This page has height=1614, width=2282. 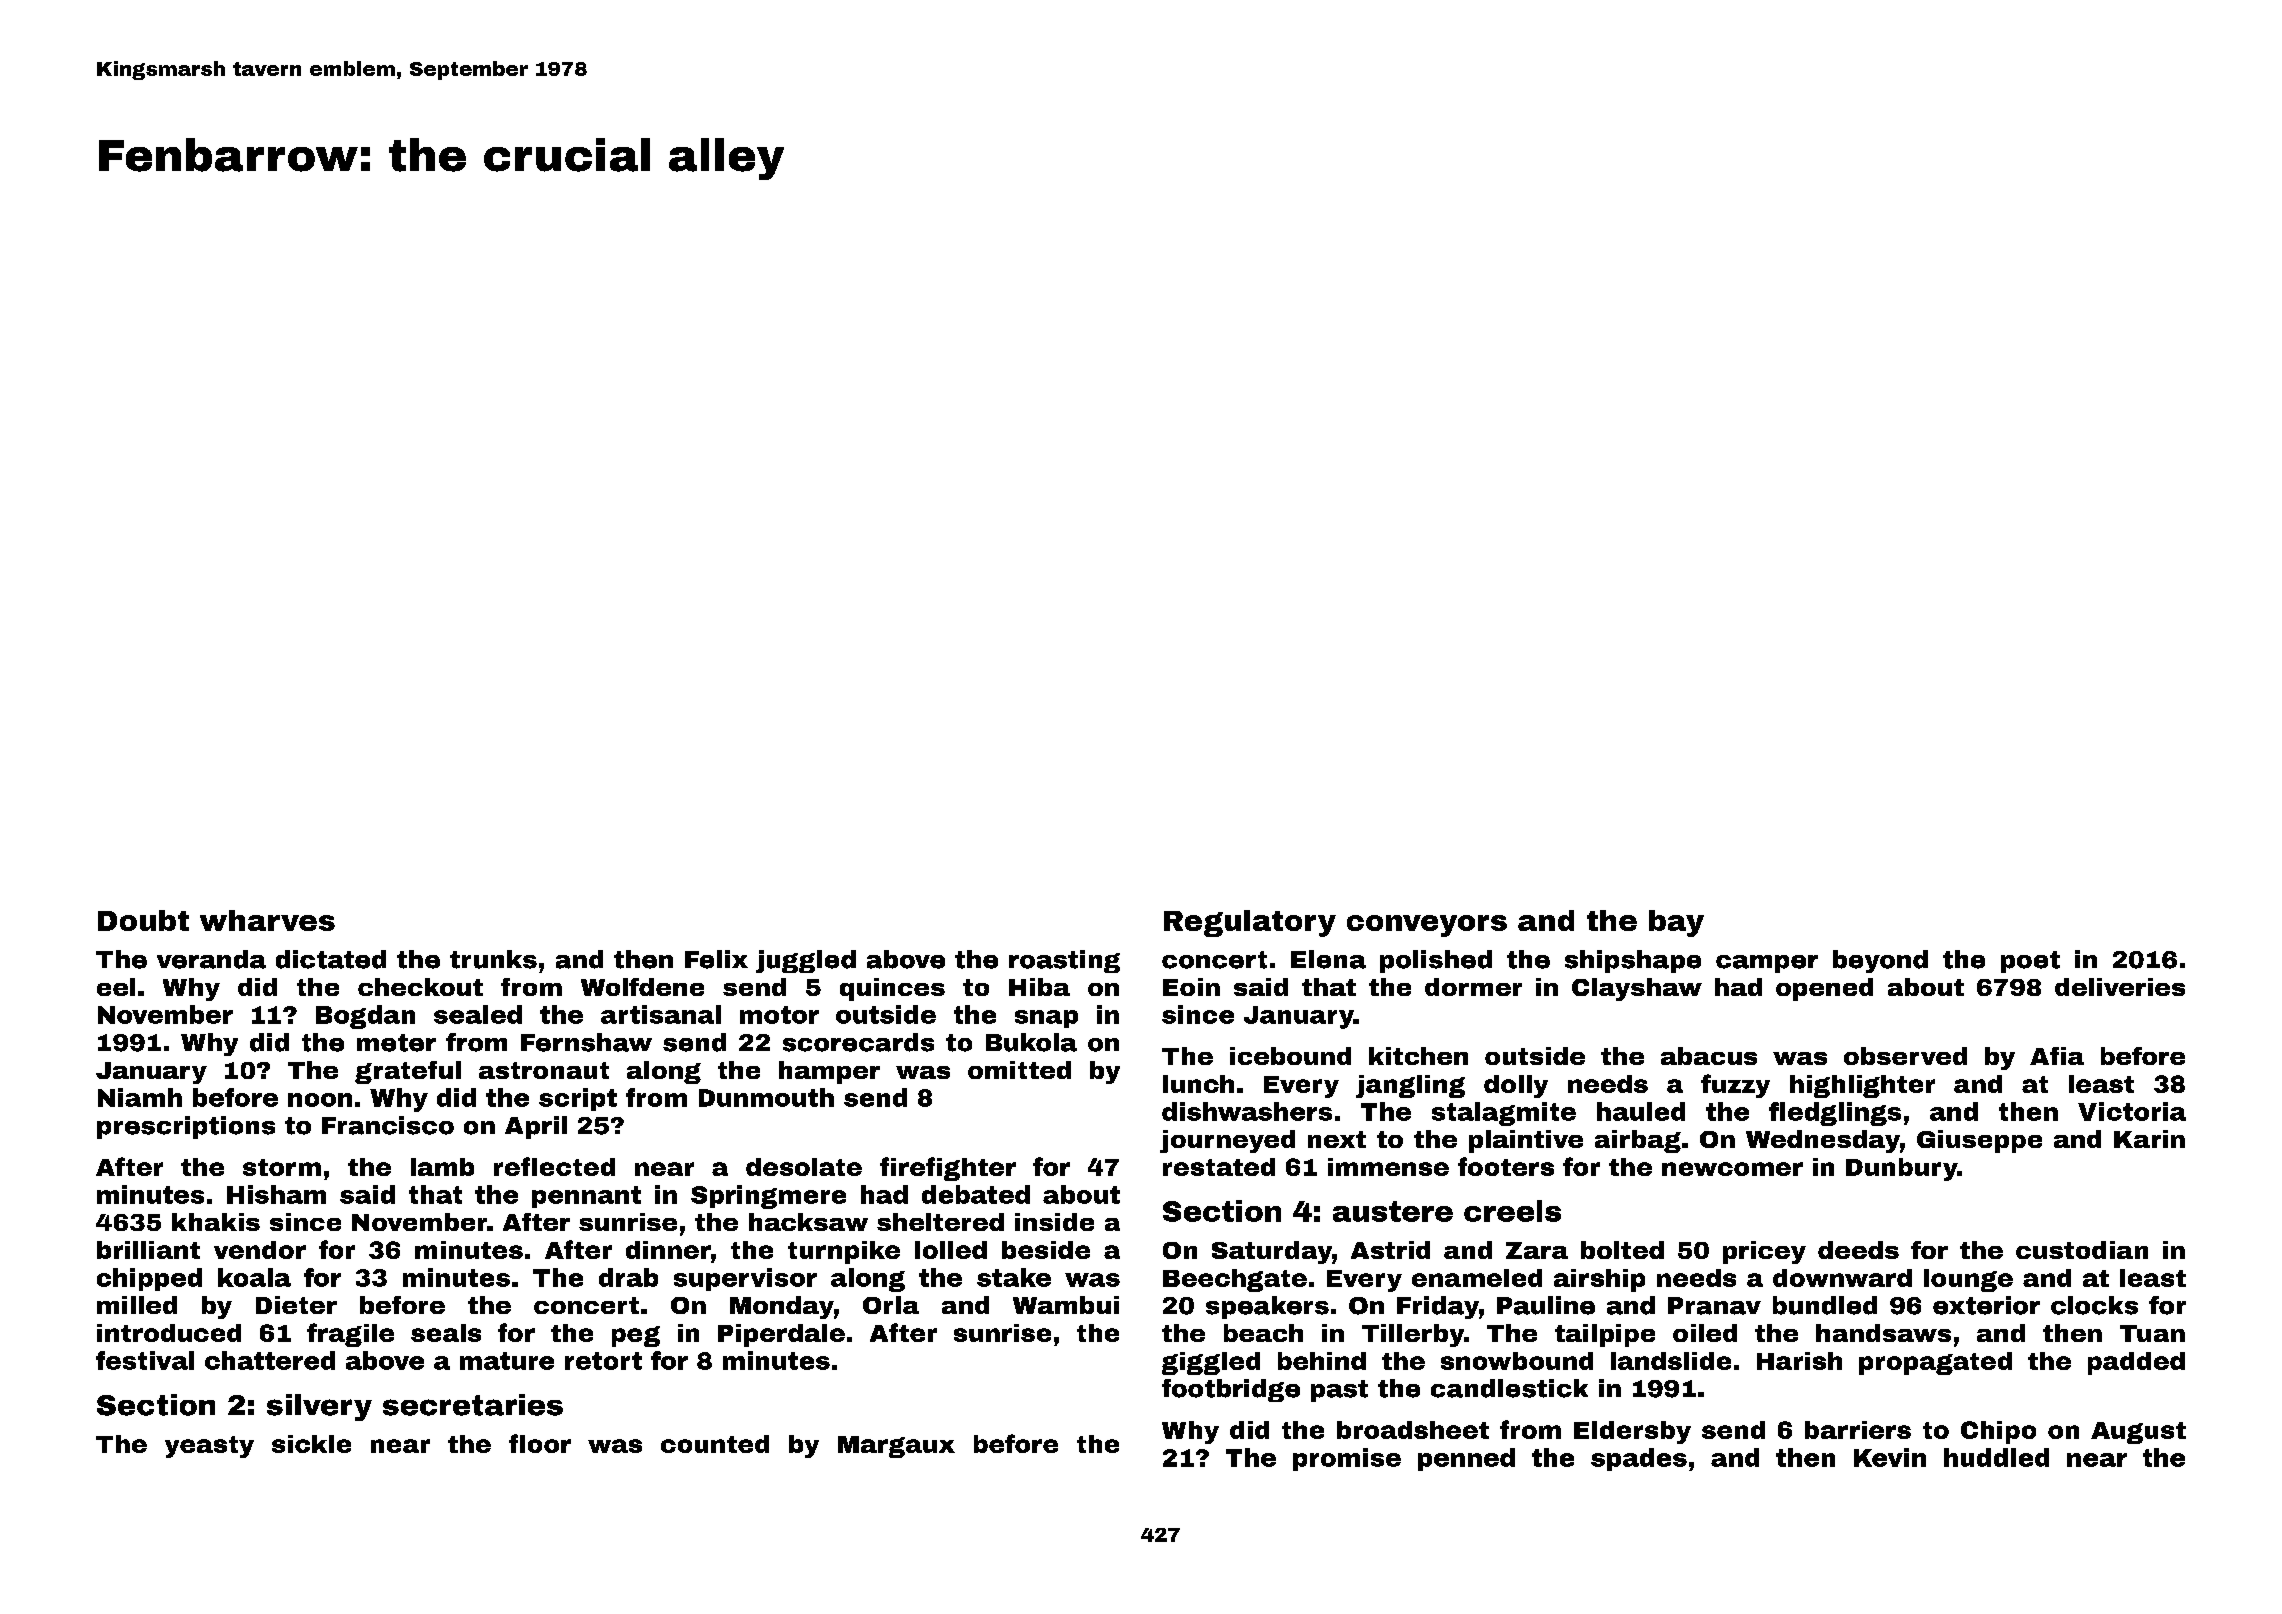 What do you see at coordinates (1633, 961) in the page?
I see `shipshape` at bounding box center [1633, 961].
